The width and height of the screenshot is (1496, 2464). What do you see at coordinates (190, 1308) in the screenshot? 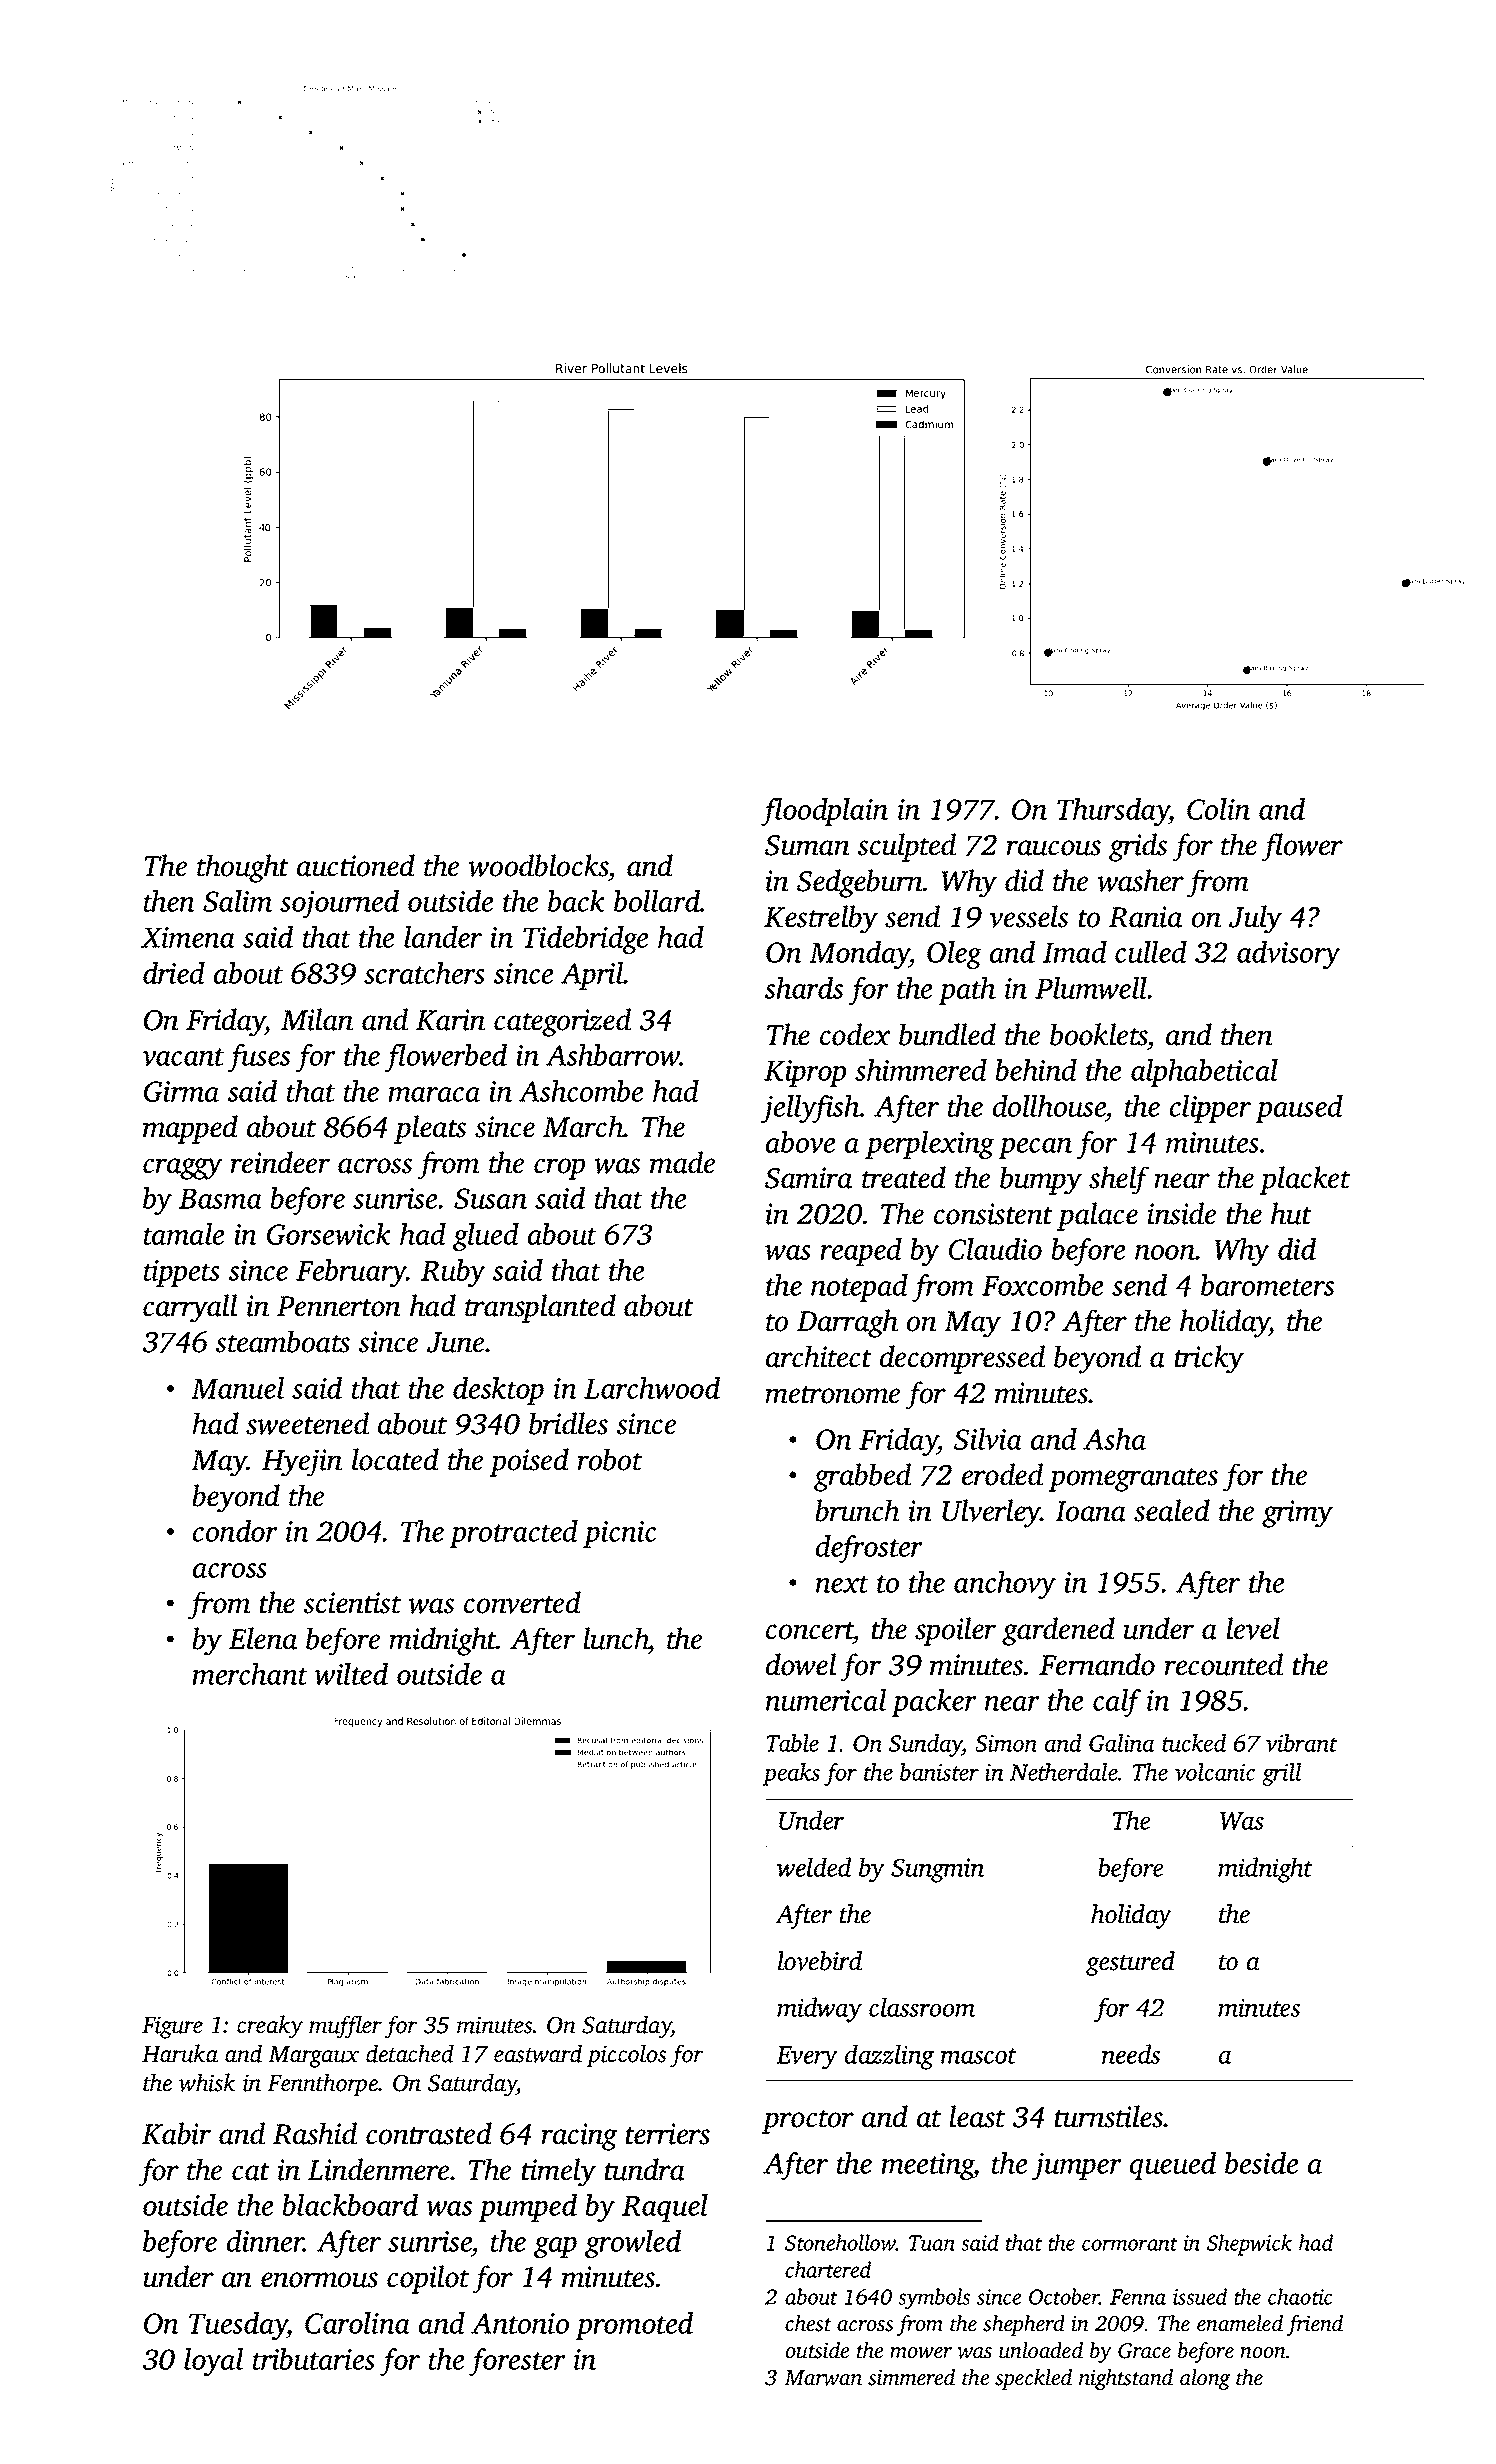
I see `carryall` at bounding box center [190, 1308].
